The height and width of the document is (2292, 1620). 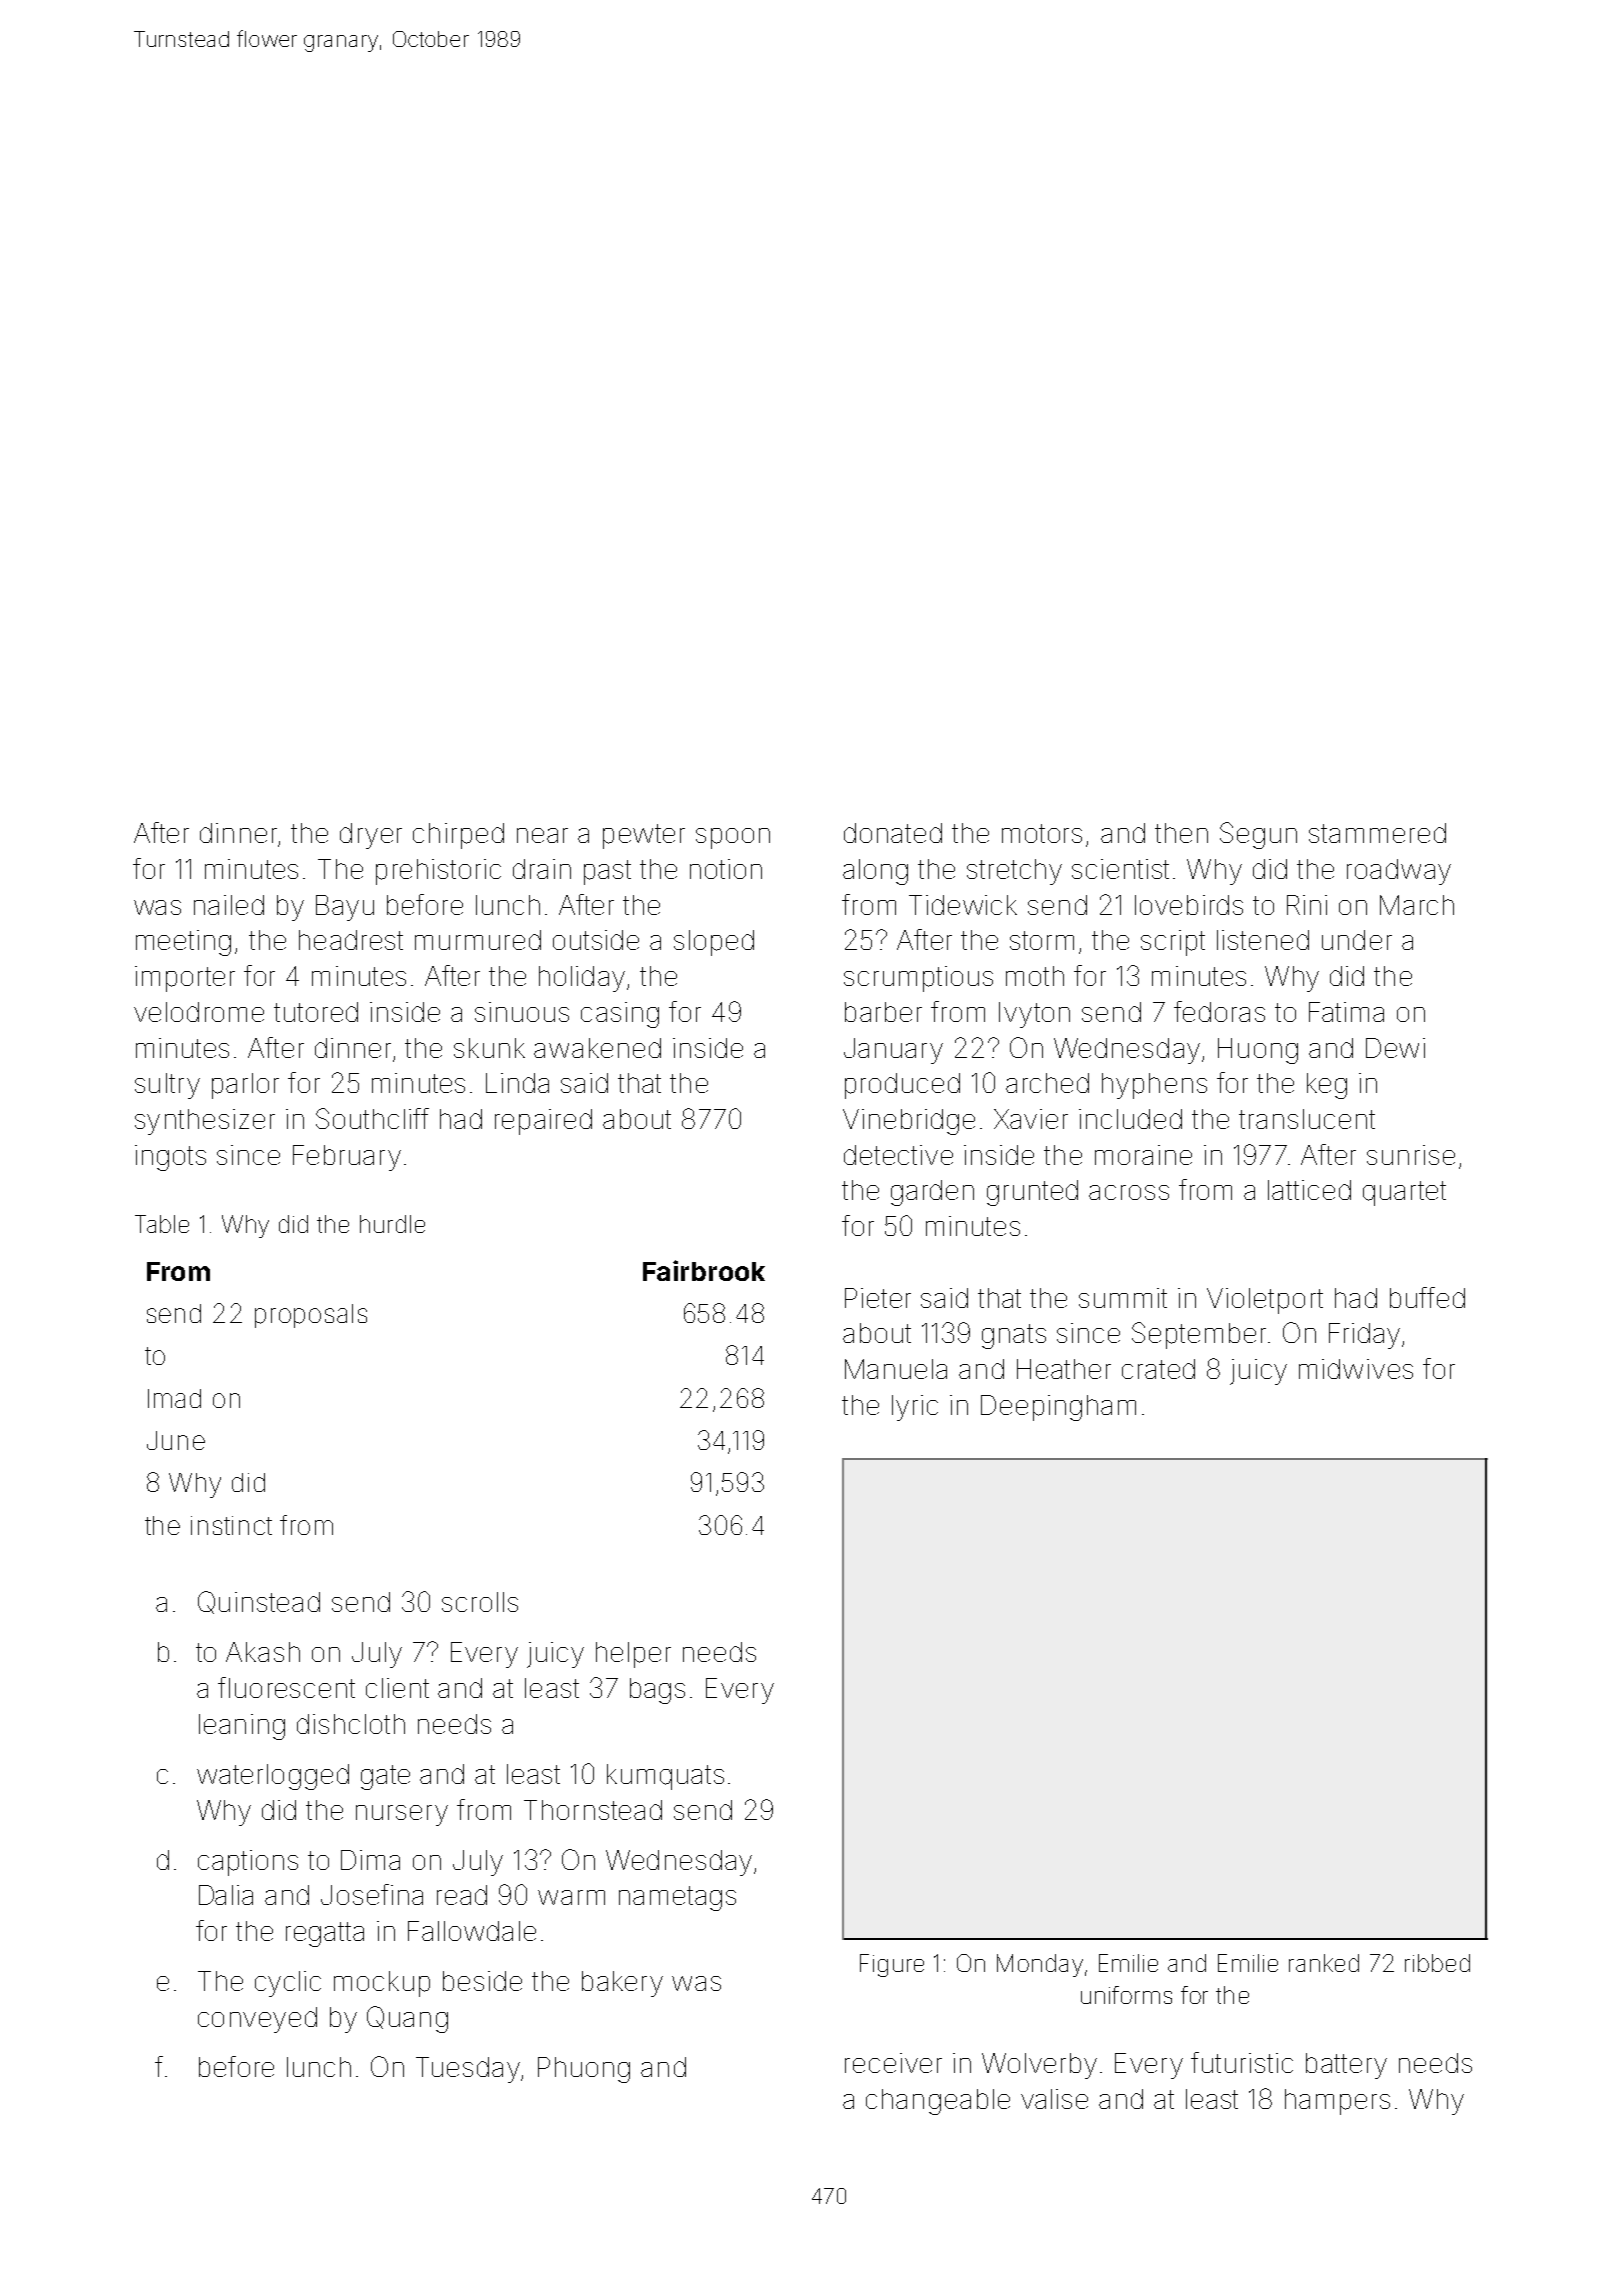 What do you see at coordinates (893, 833) in the document?
I see `donated` at bounding box center [893, 833].
